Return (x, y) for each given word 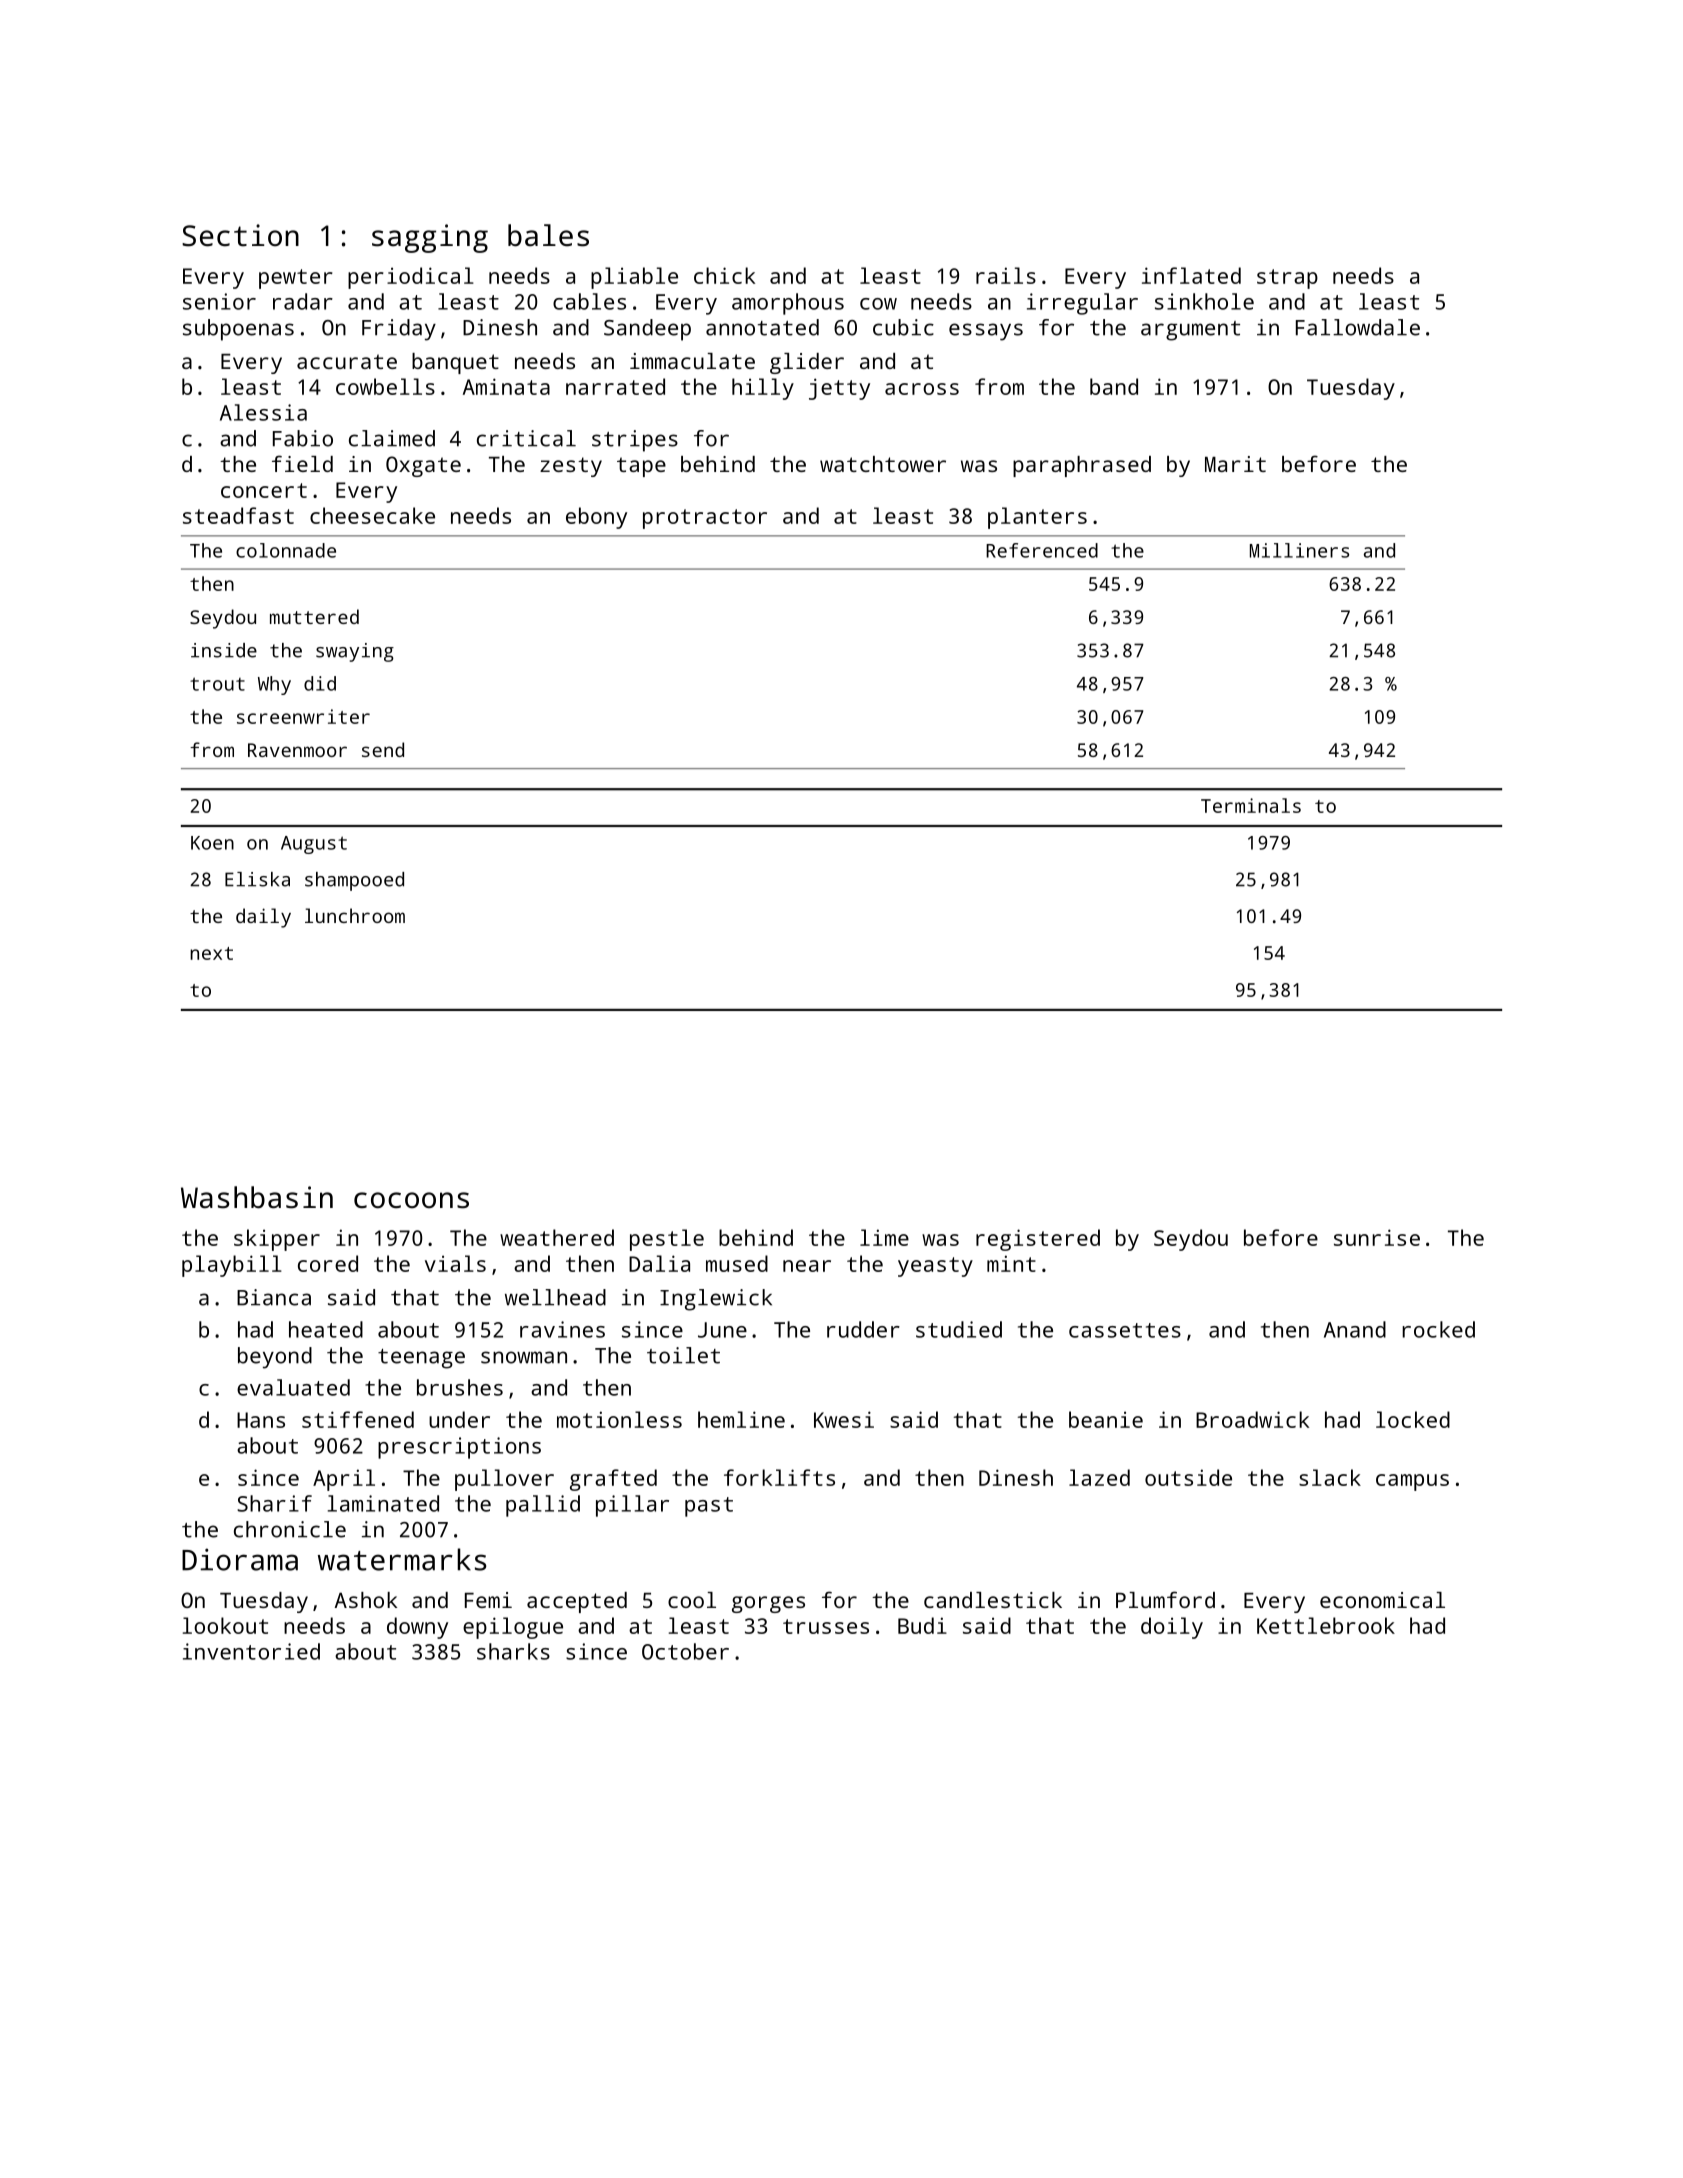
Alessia (263, 412)
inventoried (251, 1651)
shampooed (354, 881)
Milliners (1299, 550)
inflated (1191, 275)
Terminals (1251, 805)
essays (986, 332)
